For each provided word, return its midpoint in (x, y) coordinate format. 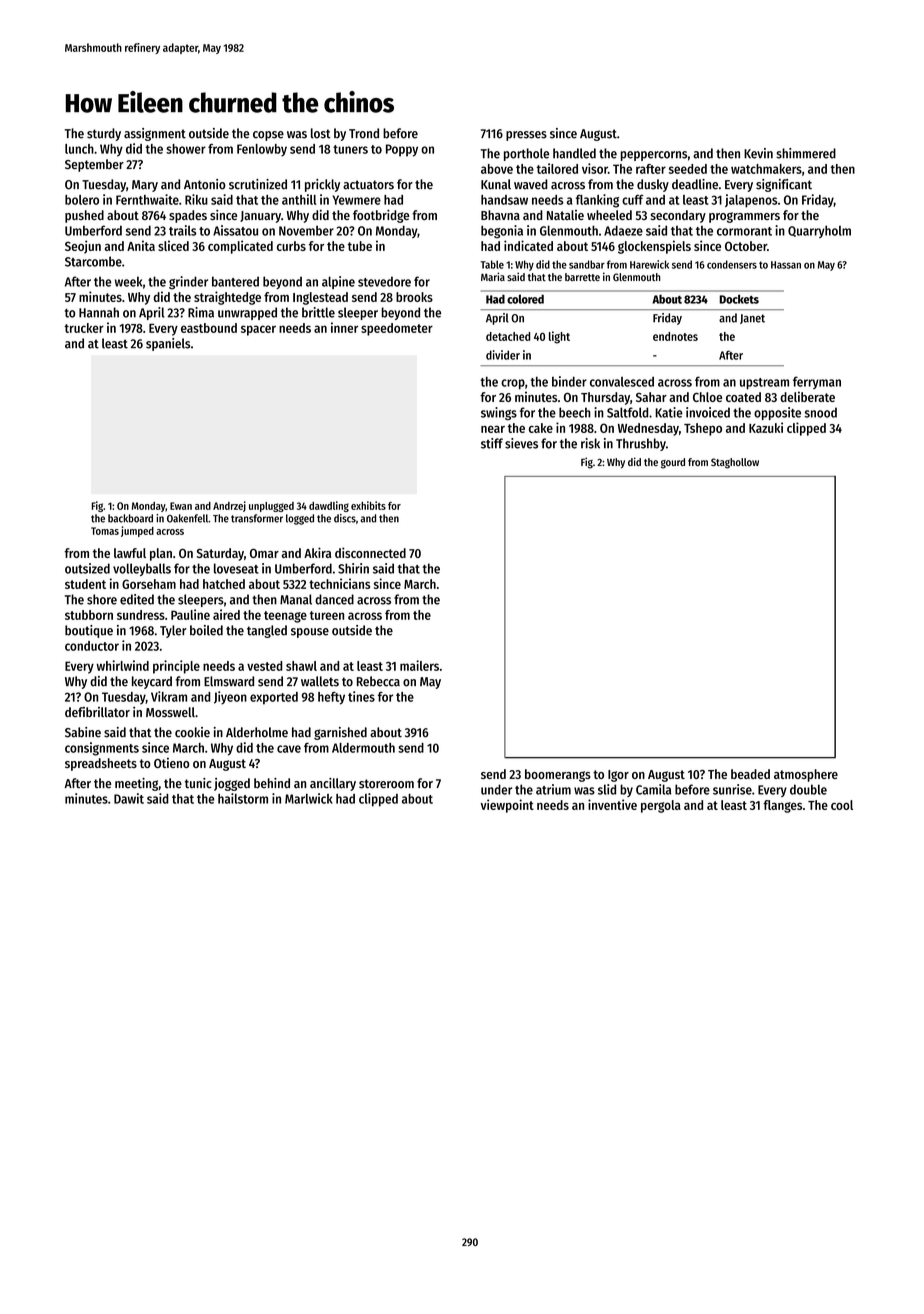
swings (499, 413)
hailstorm (243, 798)
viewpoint (507, 806)
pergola (661, 806)
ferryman (817, 382)
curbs (291, 246)
